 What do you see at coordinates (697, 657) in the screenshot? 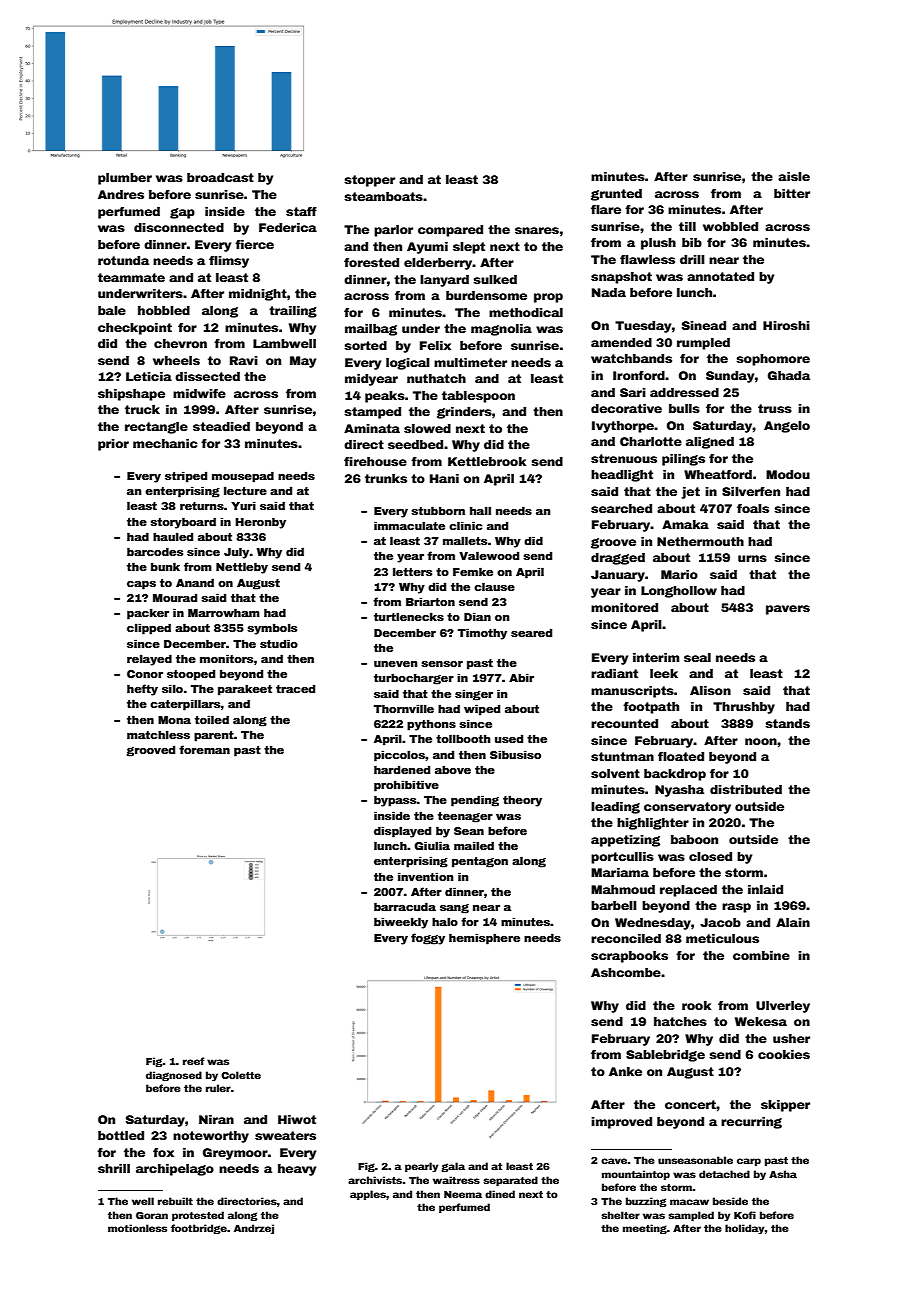
I see `seal` at bounding box center [697, 657].
